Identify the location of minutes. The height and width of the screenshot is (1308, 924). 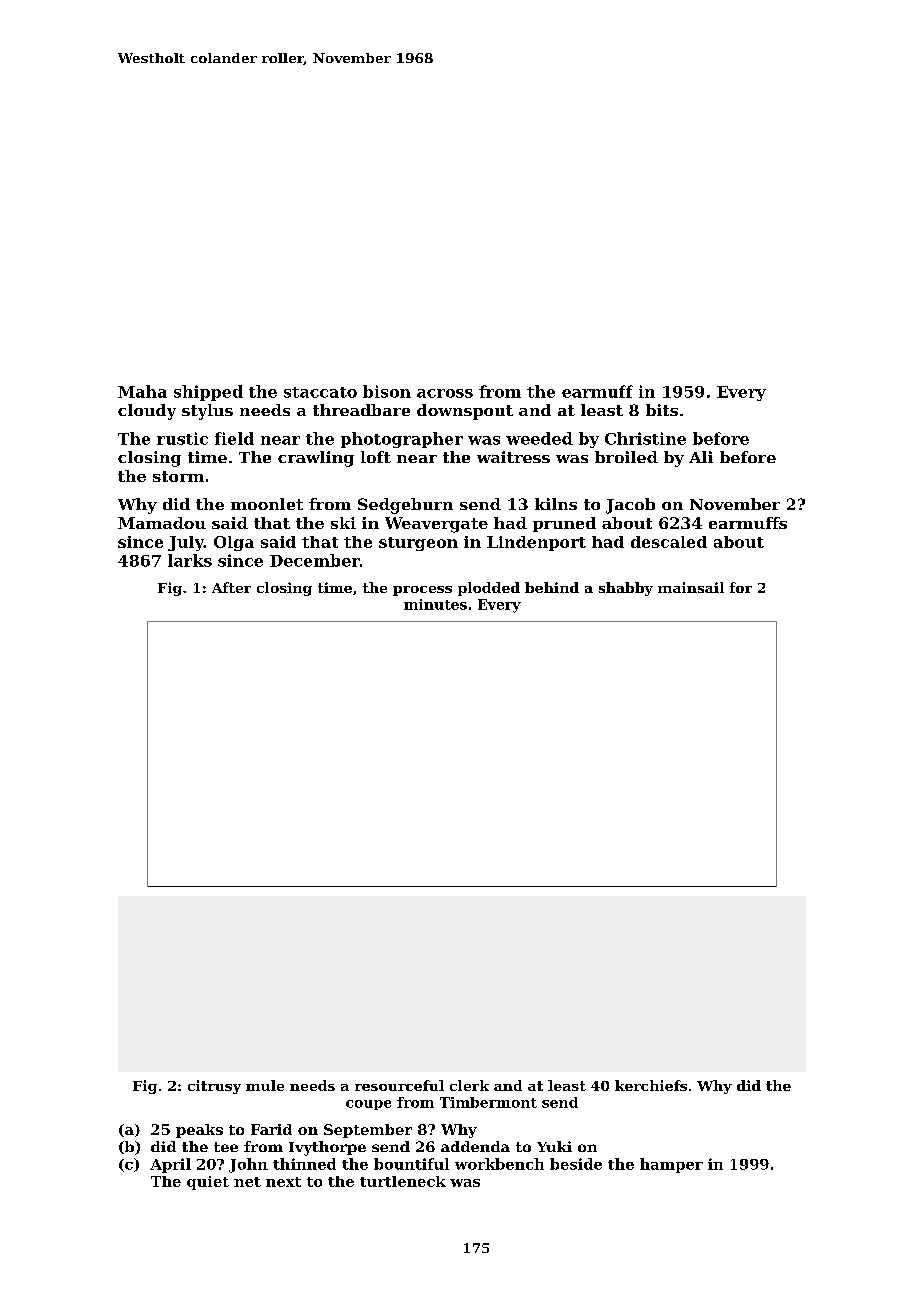
(435, 604).
